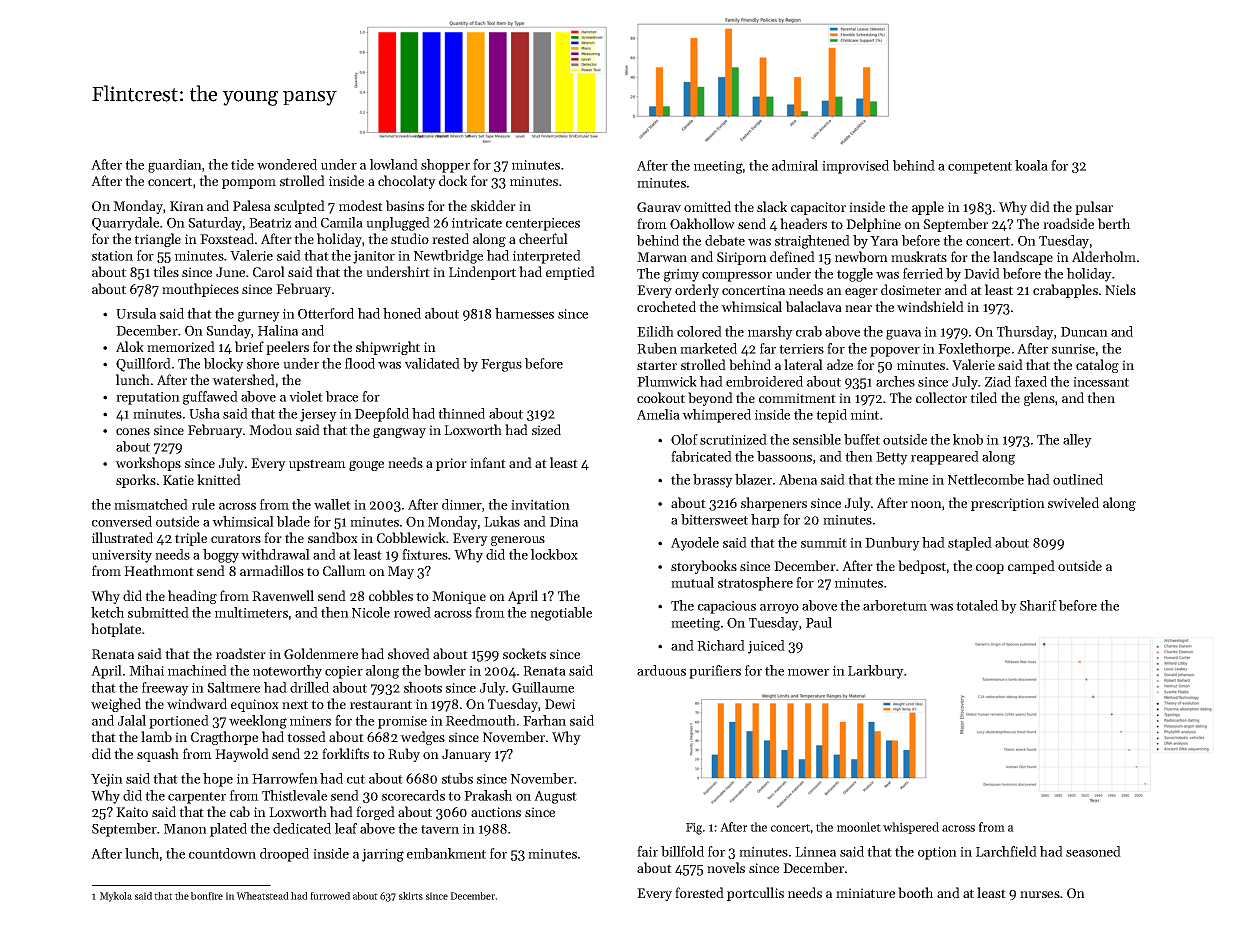  Describe the element at coordinates (411, 896) in the image. I see `skirts` at that location.
